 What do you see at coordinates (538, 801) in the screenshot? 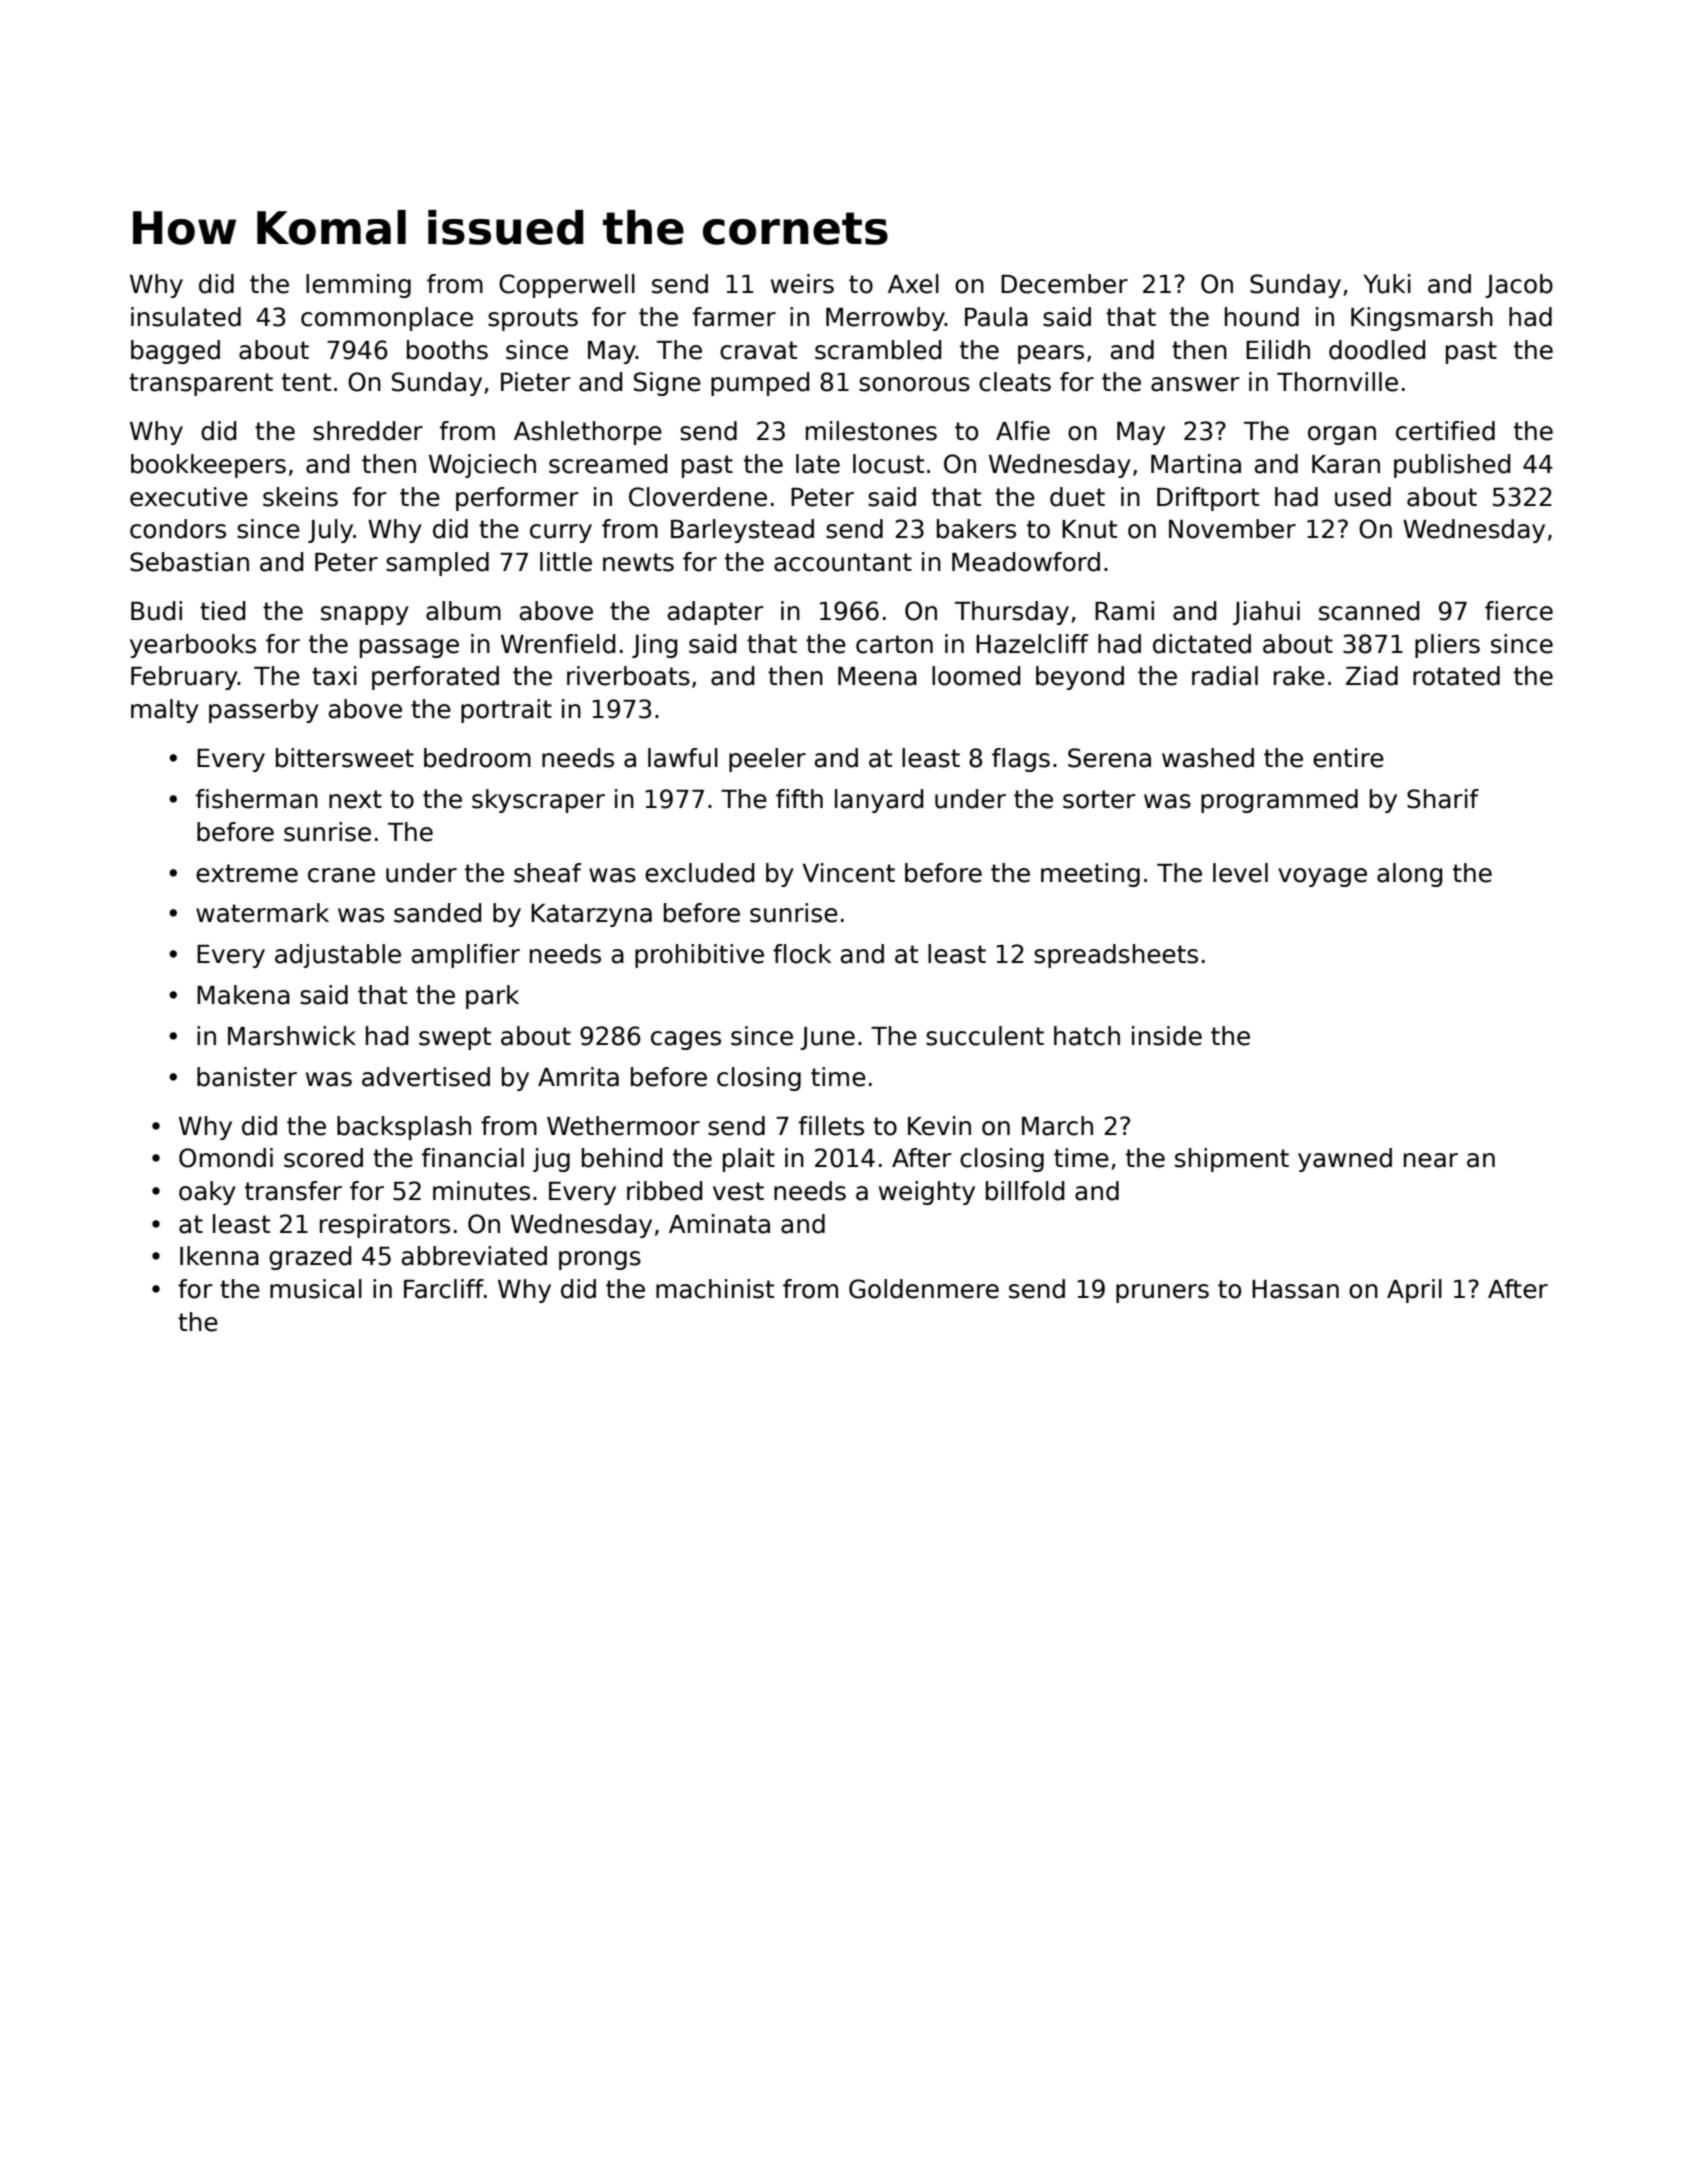
I see `skyscraper` at bounding box center [538, 801].
